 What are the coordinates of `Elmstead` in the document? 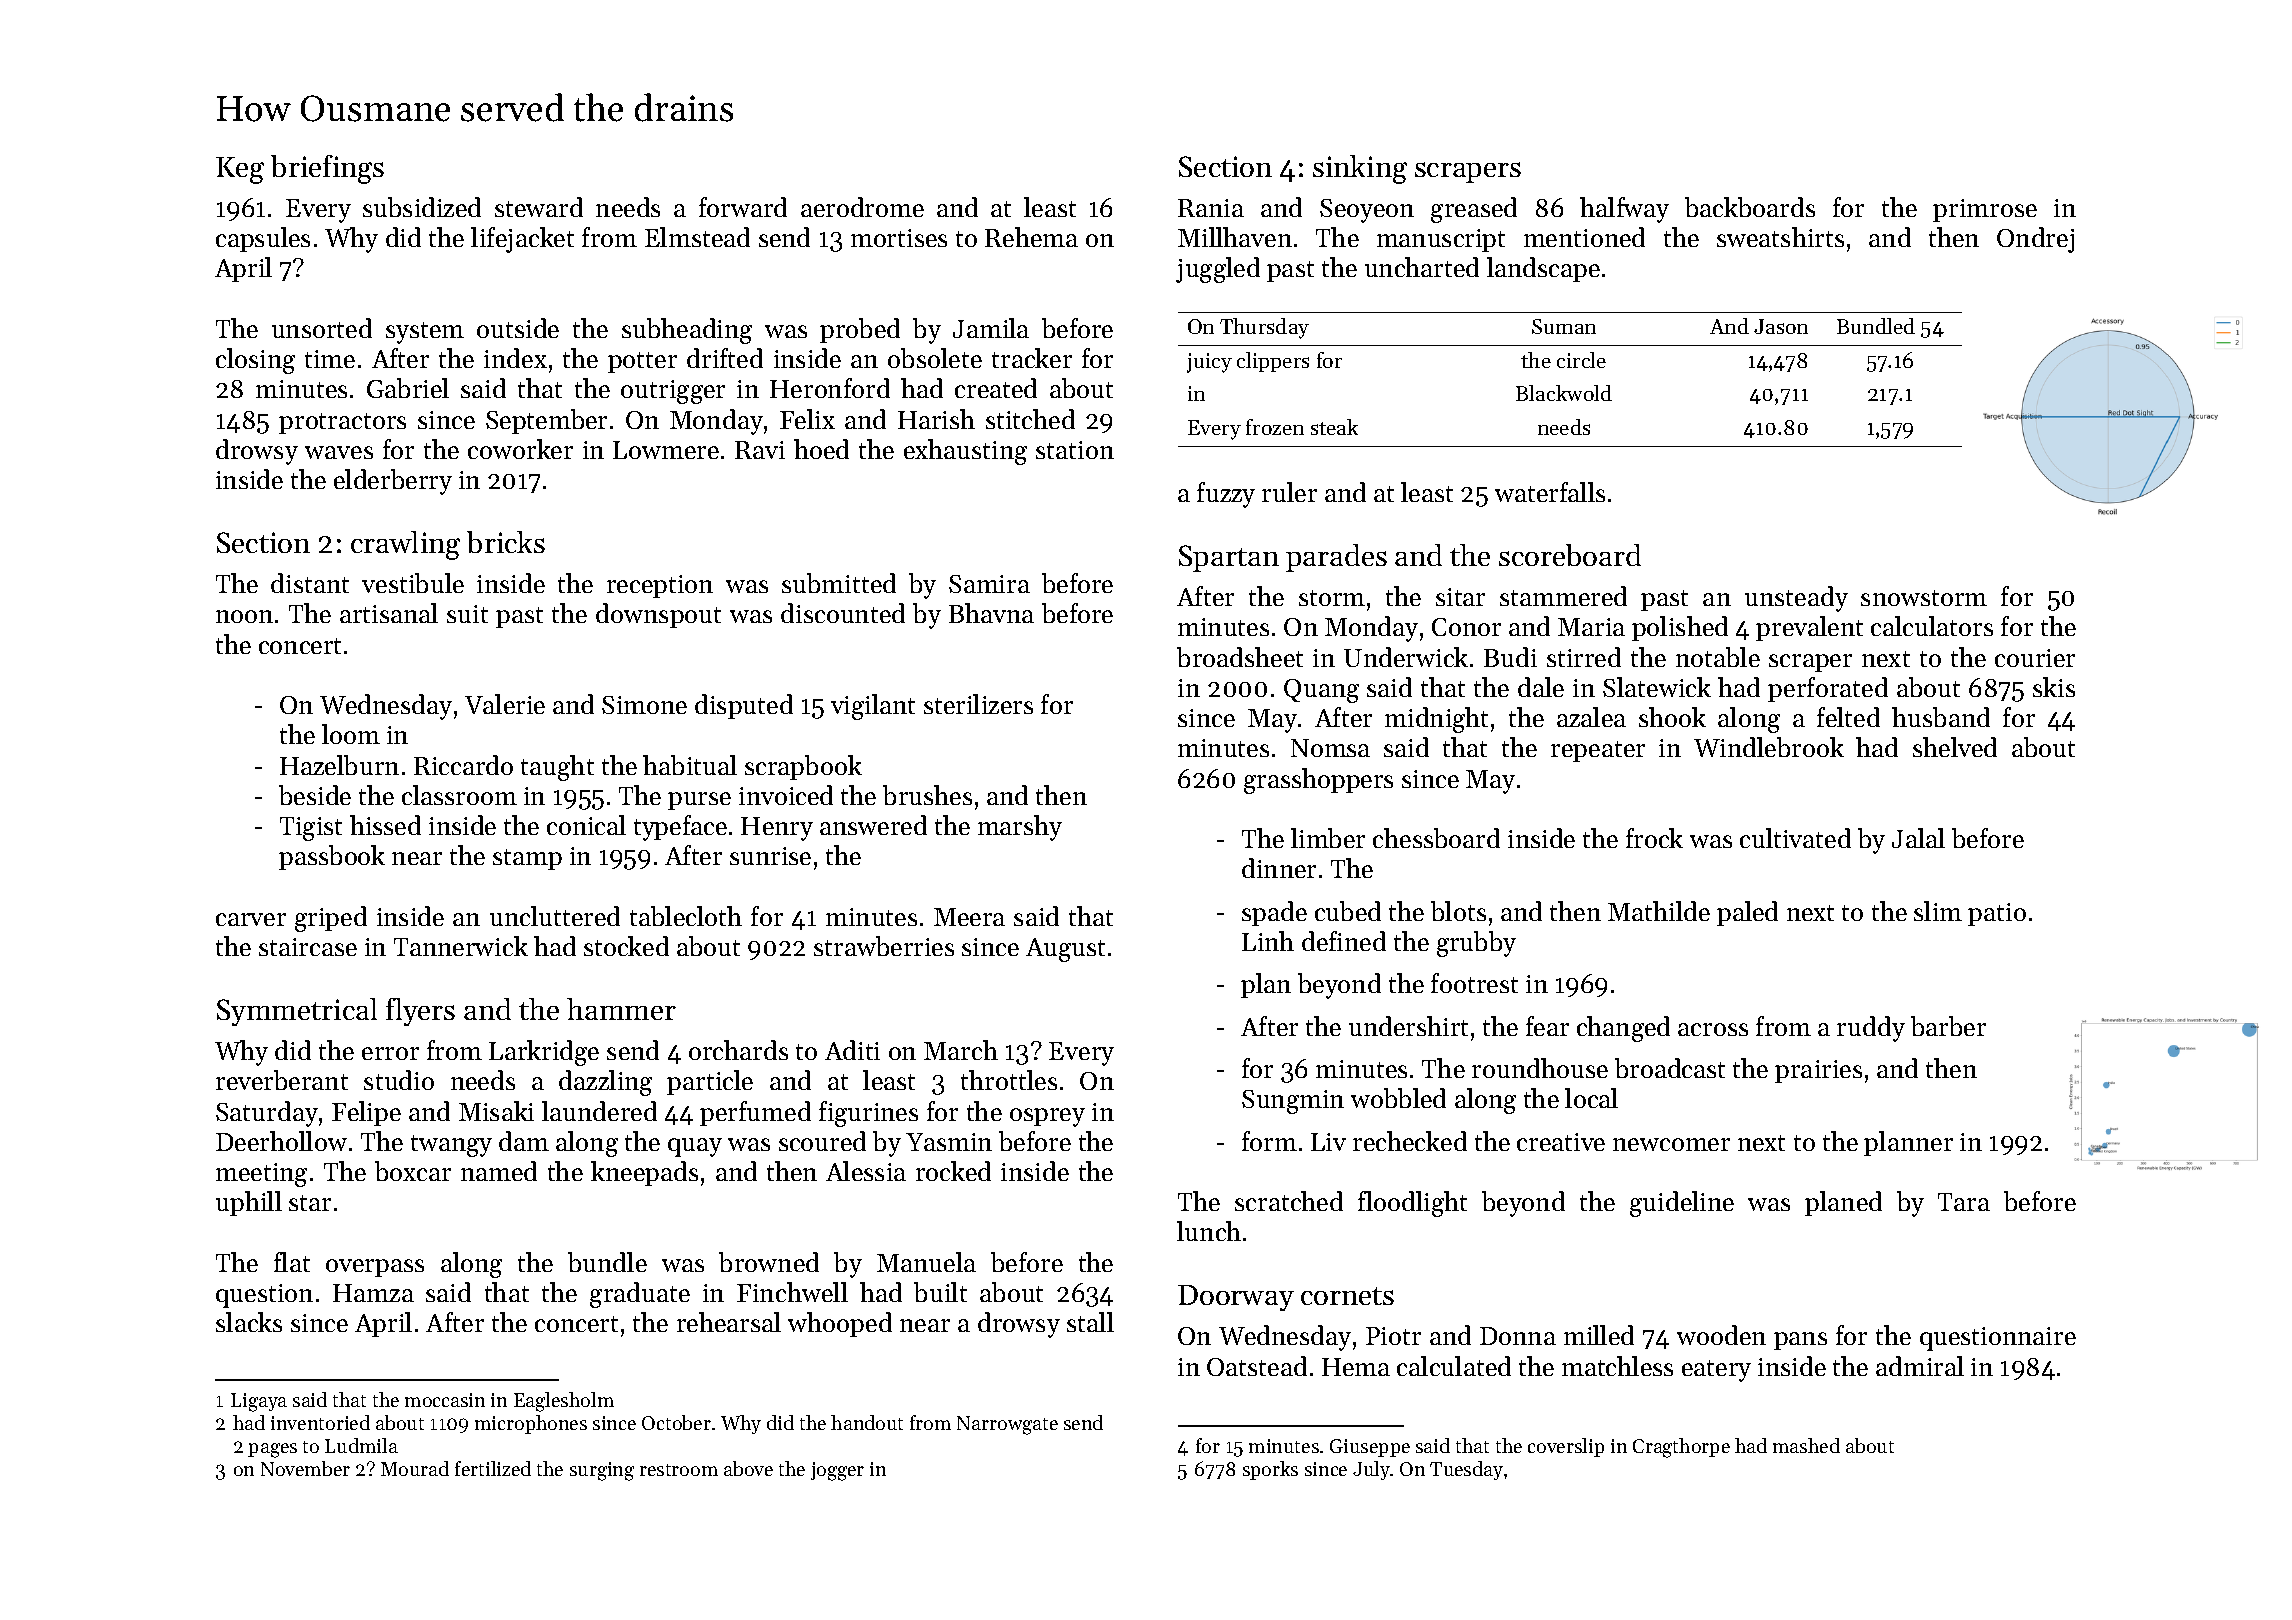 It's located at (697, 237).
